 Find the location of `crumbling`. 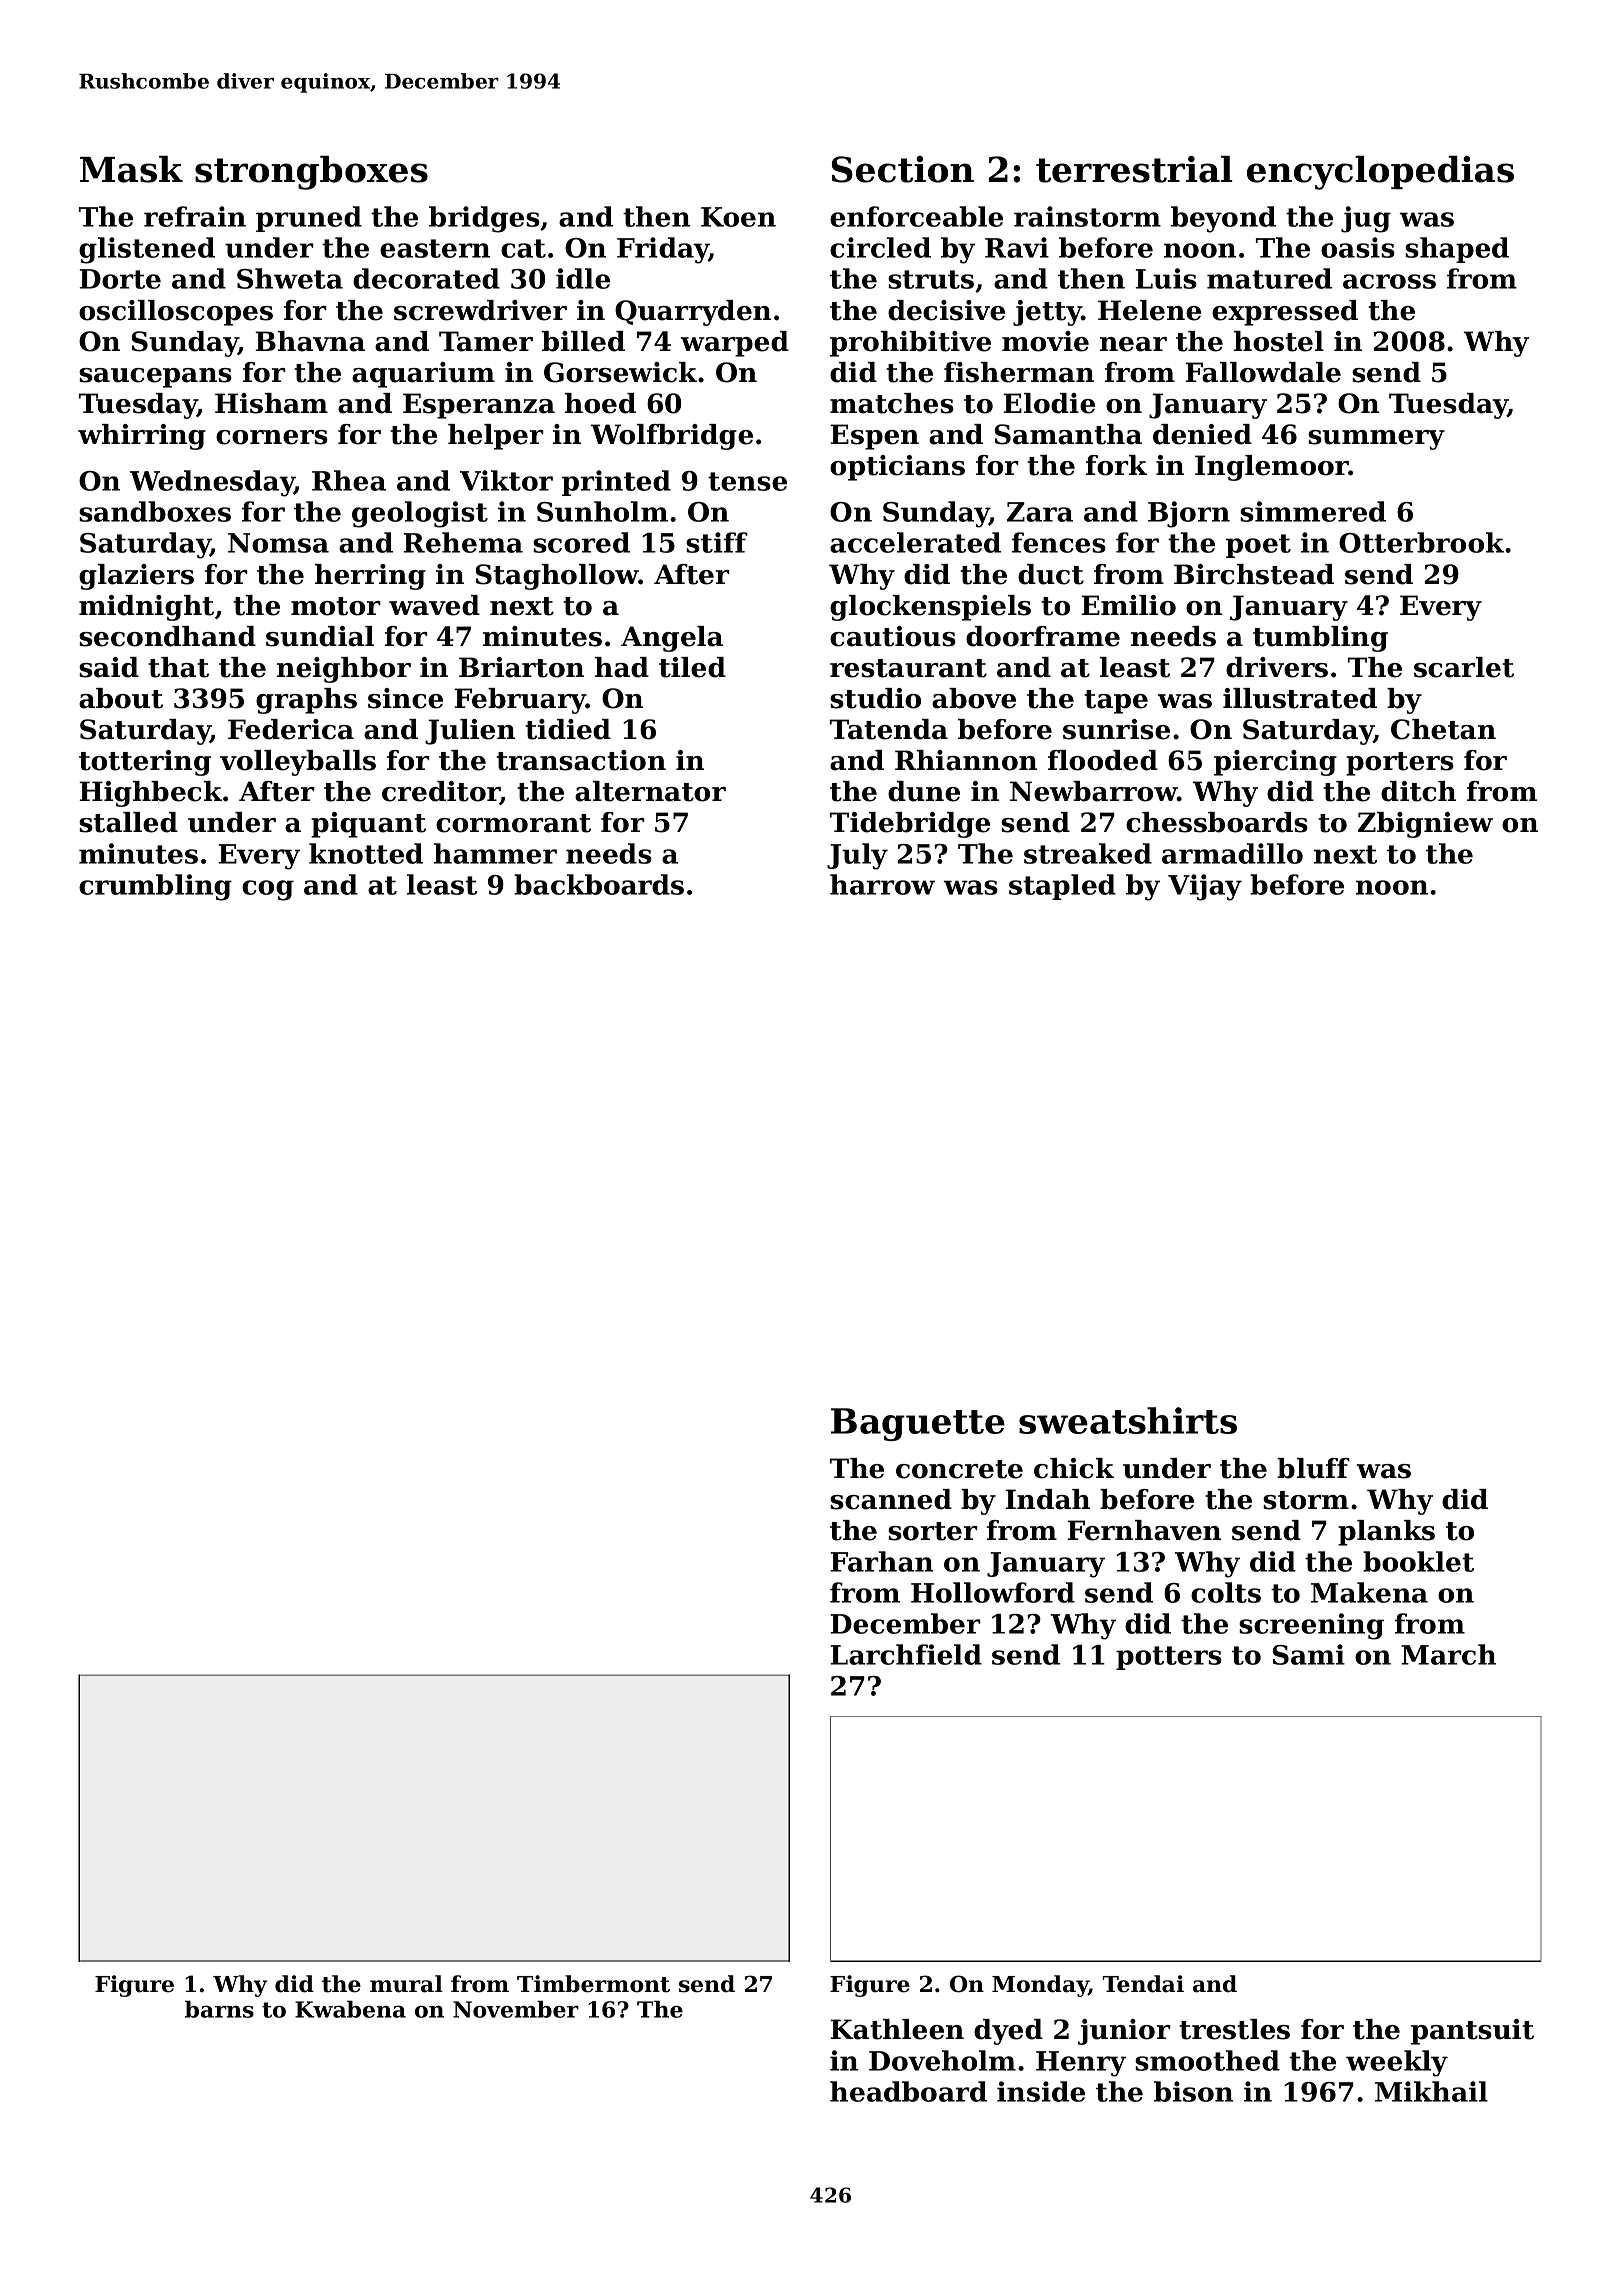

crumbling is located at coordinates (155, 887).
